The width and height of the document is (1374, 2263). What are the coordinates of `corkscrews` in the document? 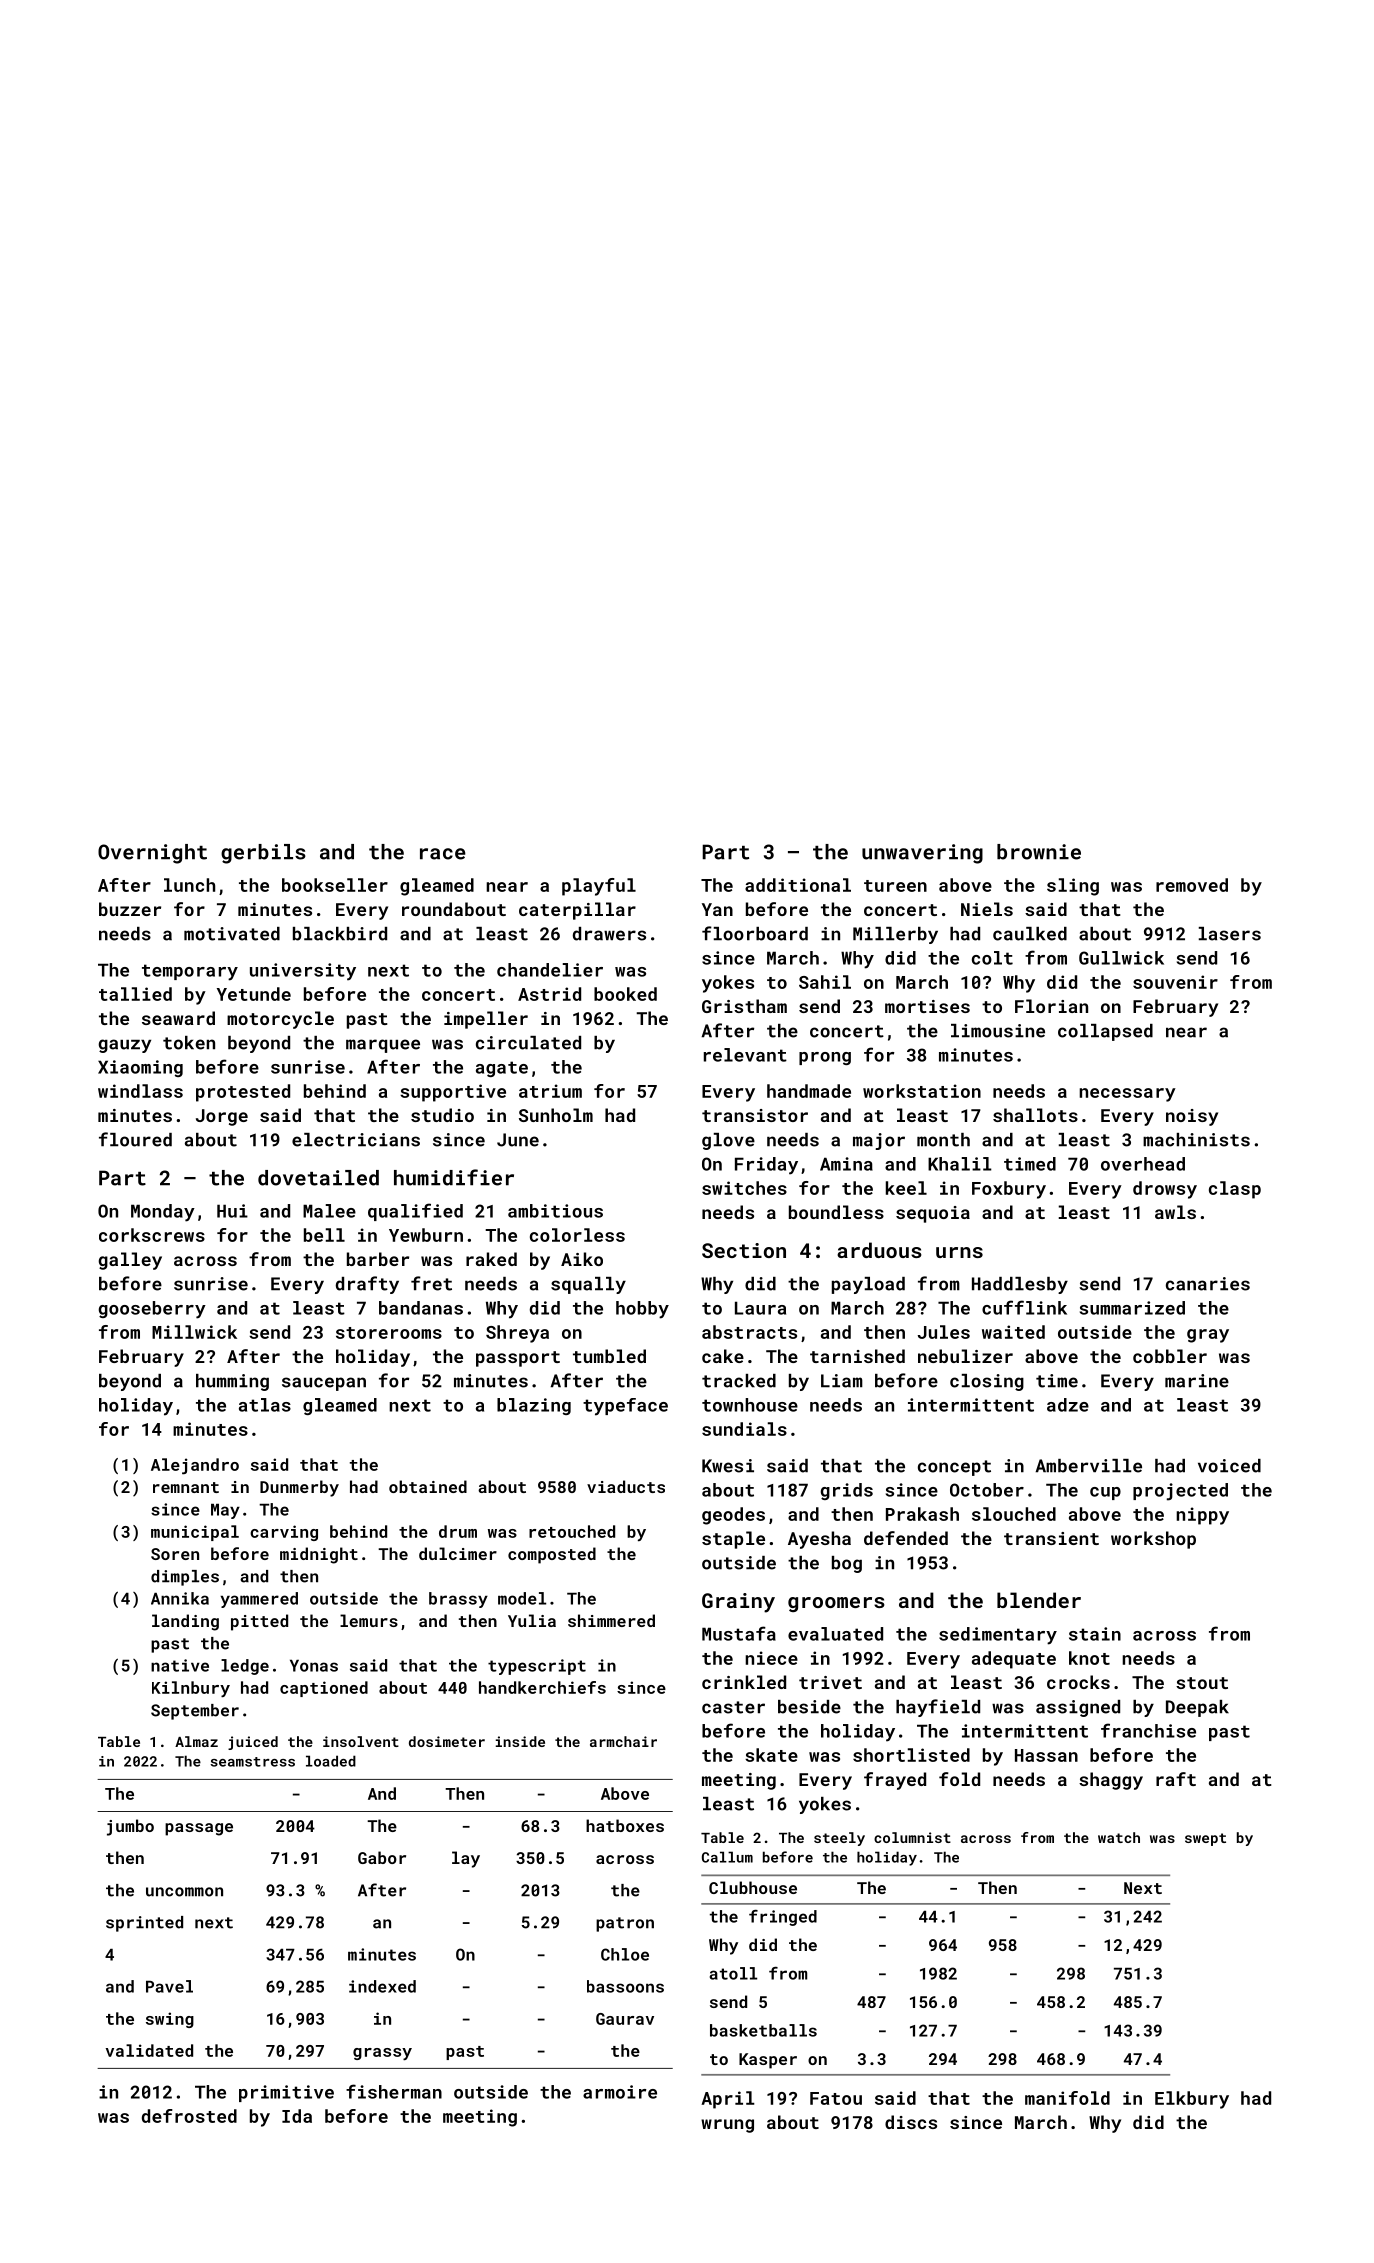 It's located at (152, 1235).
